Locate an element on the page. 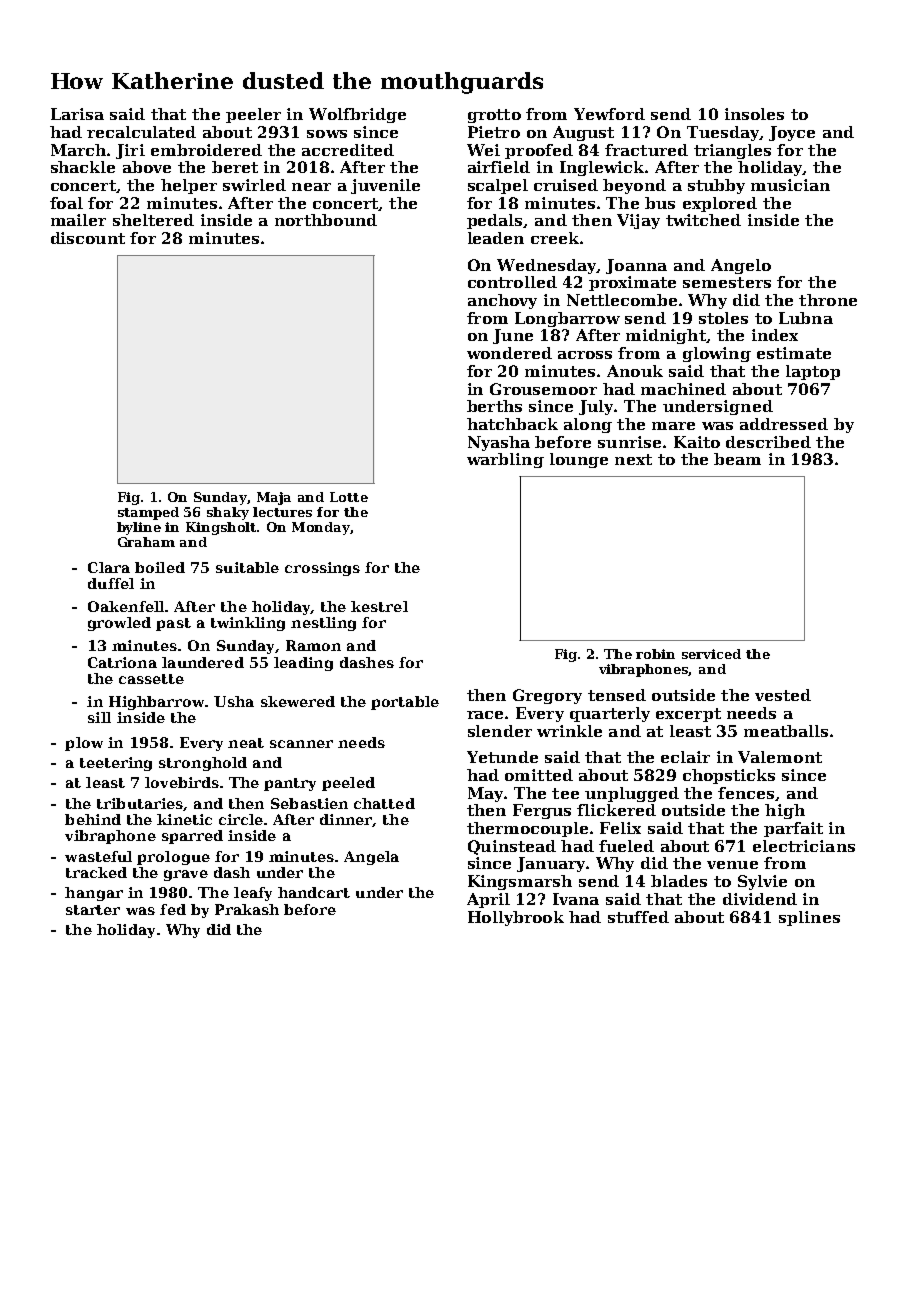 The width and height of the document is (908, 1316). mailer is located at coordinates (78, 220).
